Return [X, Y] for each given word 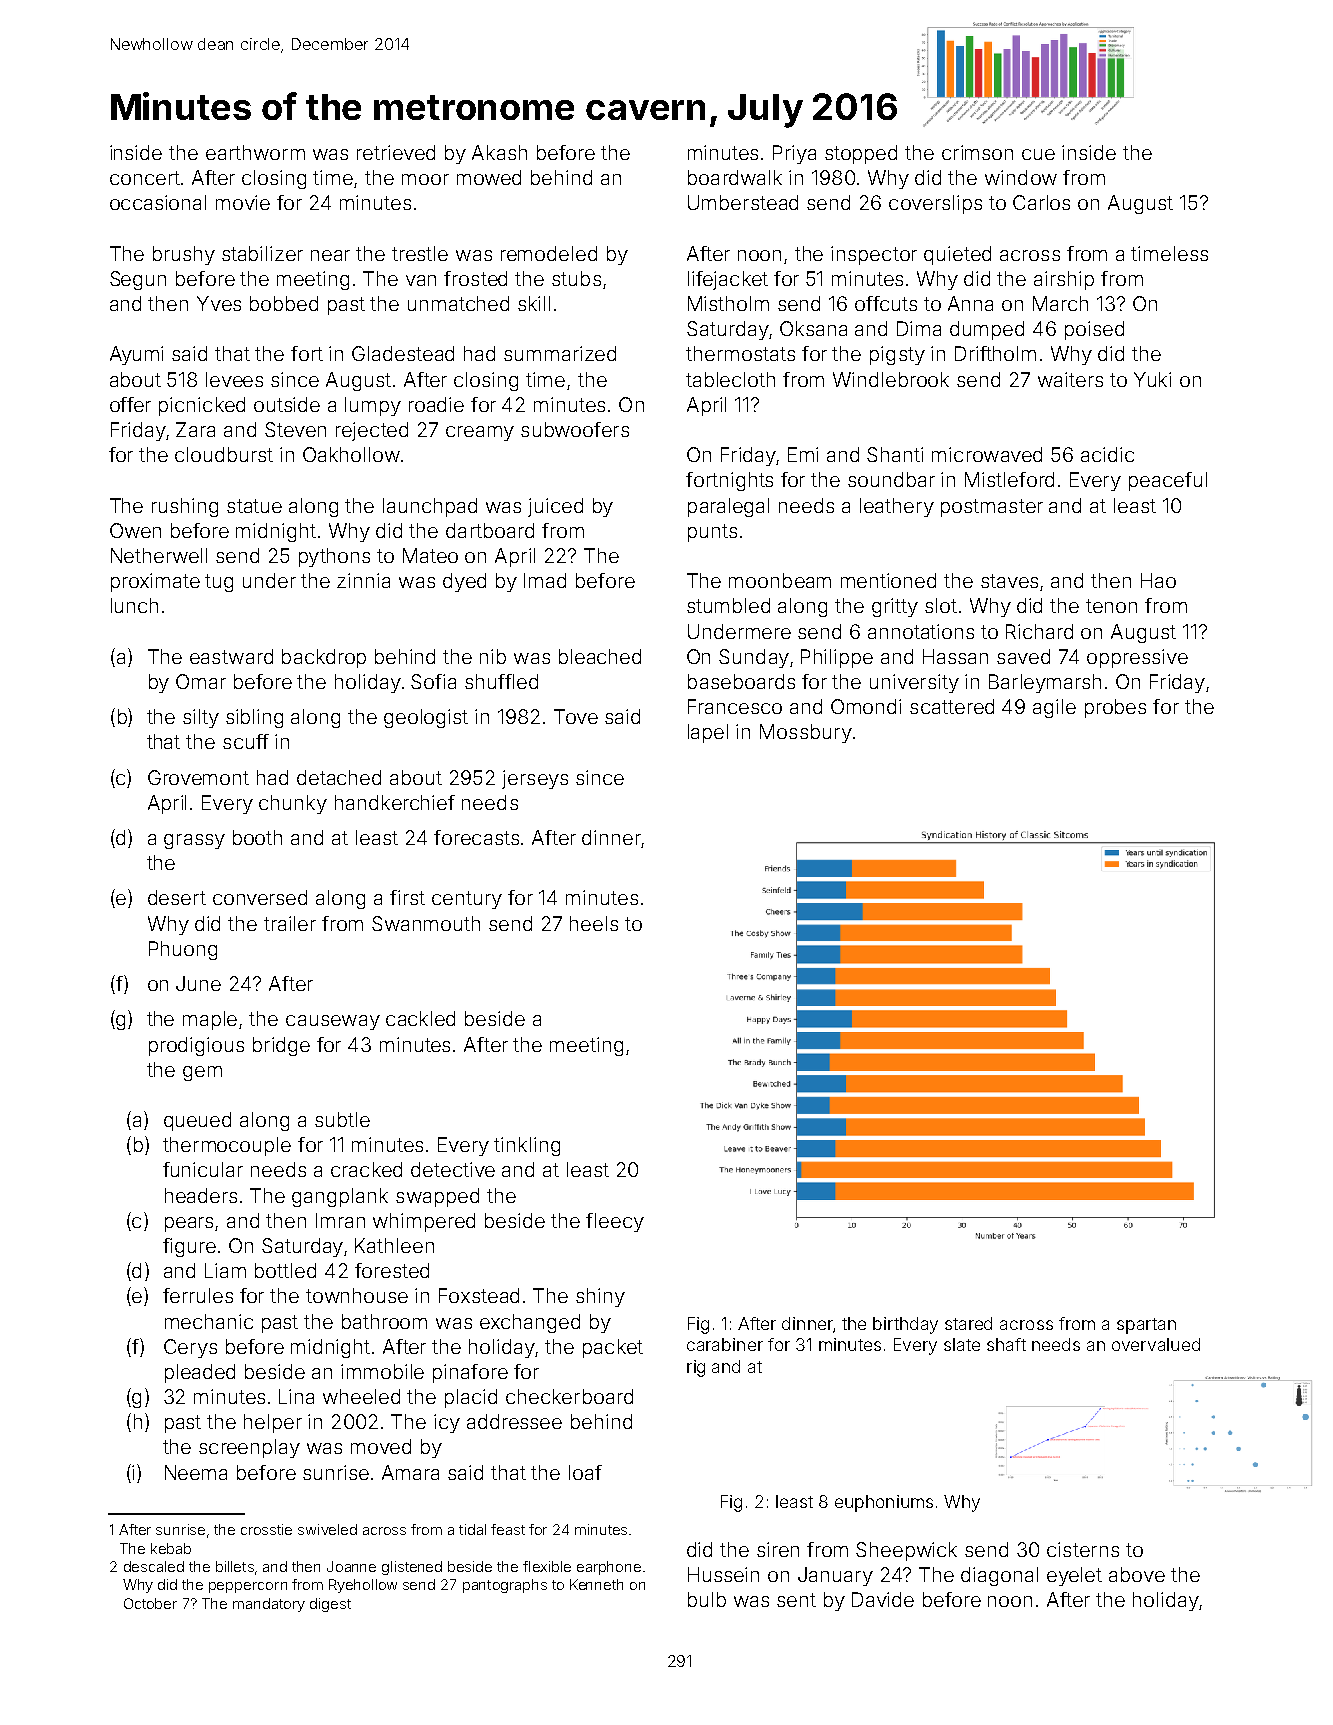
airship [1064, 280]
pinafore [470, 1373]
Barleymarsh [1045, 683]
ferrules [198, 1295]
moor [425, 179]
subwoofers [575, 429]
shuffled [501, 681]
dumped [987, 330]
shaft [1006, 1344]
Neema [196, 1472]
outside [287, 404]
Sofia [433, 681]
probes [1115, 708]
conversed [260, 897]
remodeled [549, 253]
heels [594, 923]
